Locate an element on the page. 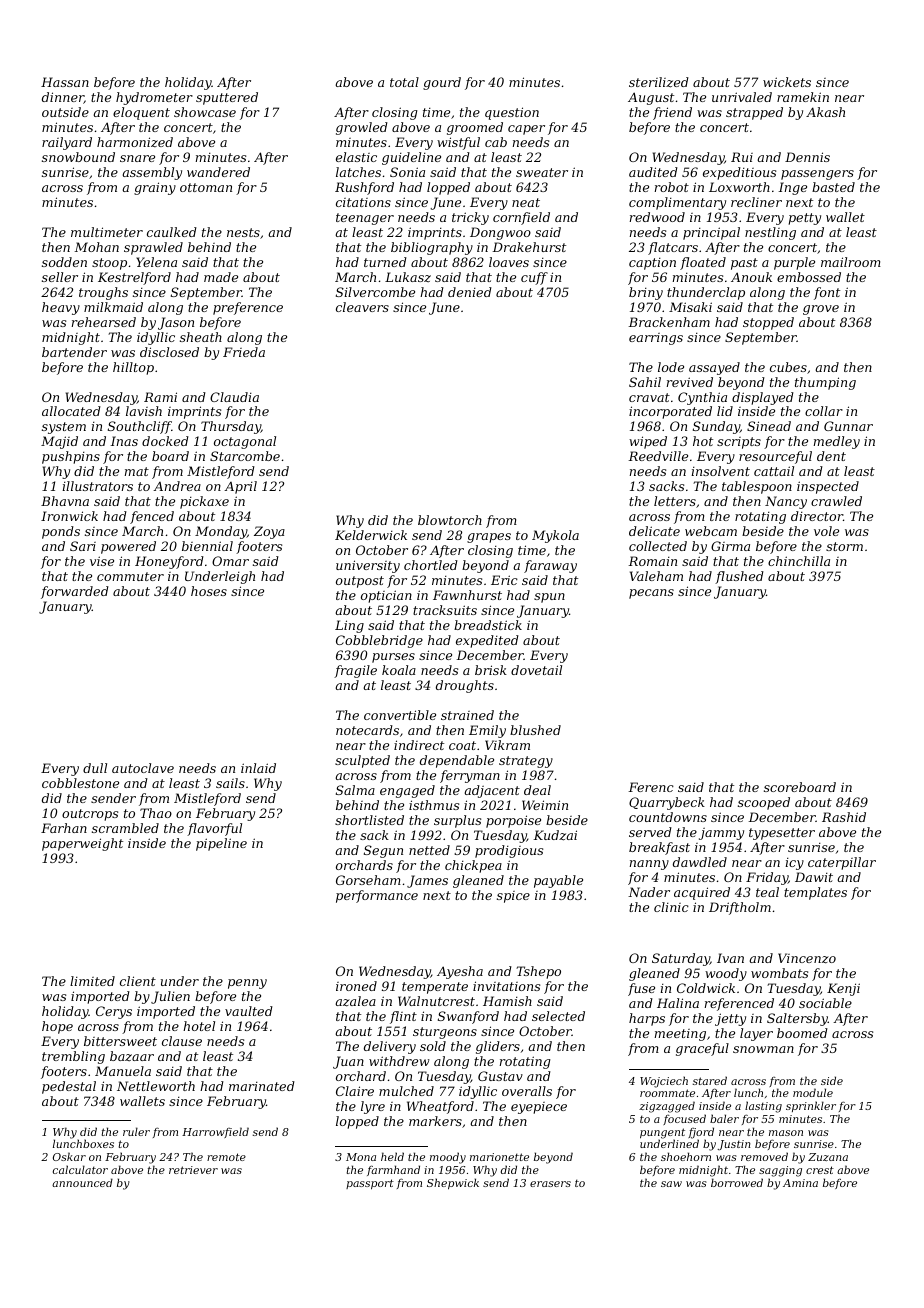 Image resolution: width=924 pixels, height=1308 pixels. snowbound is located at coordinates (78, 157).
